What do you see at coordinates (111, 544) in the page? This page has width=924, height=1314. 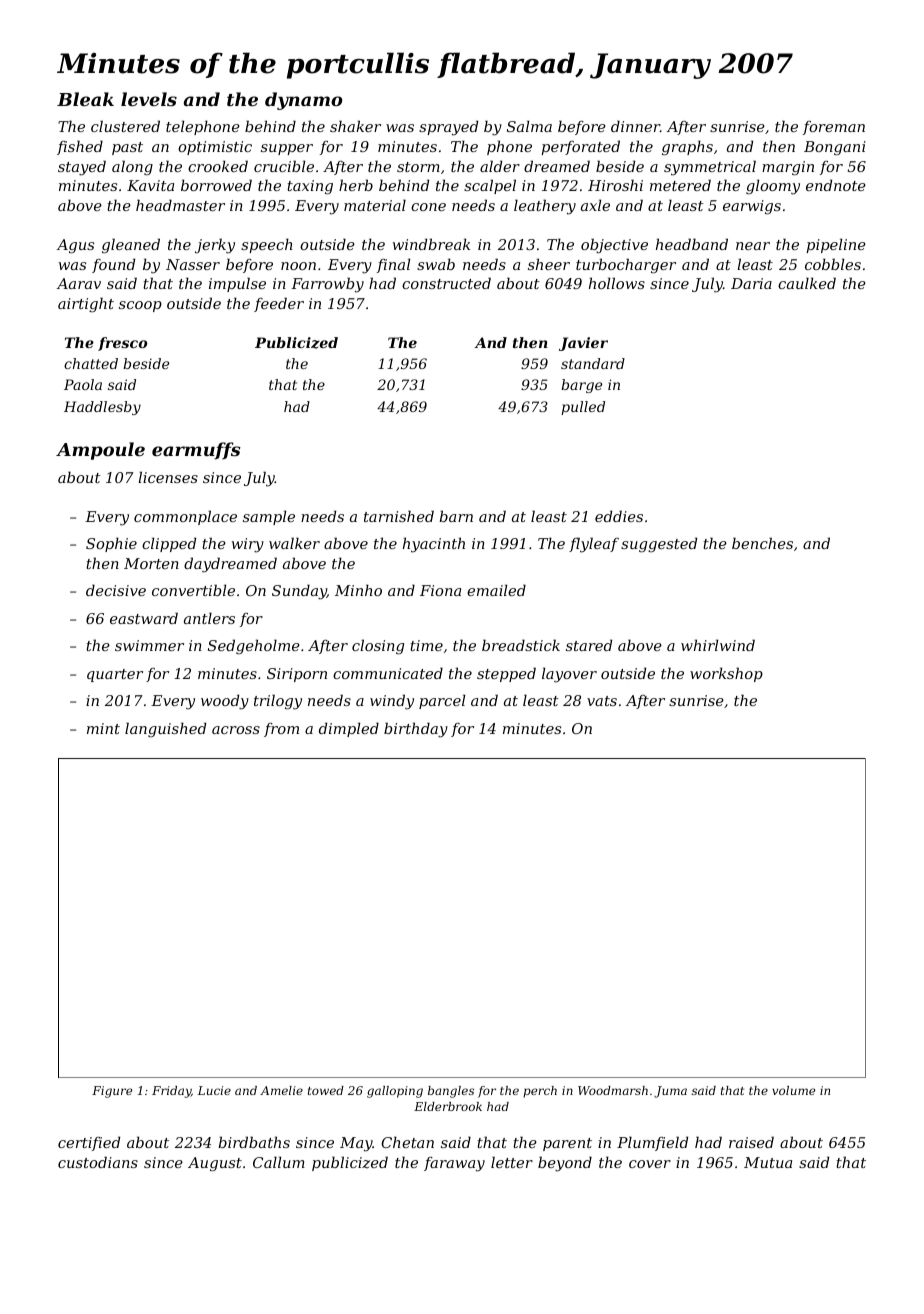 I see `Sophie` at bounding box center [111, 544].
